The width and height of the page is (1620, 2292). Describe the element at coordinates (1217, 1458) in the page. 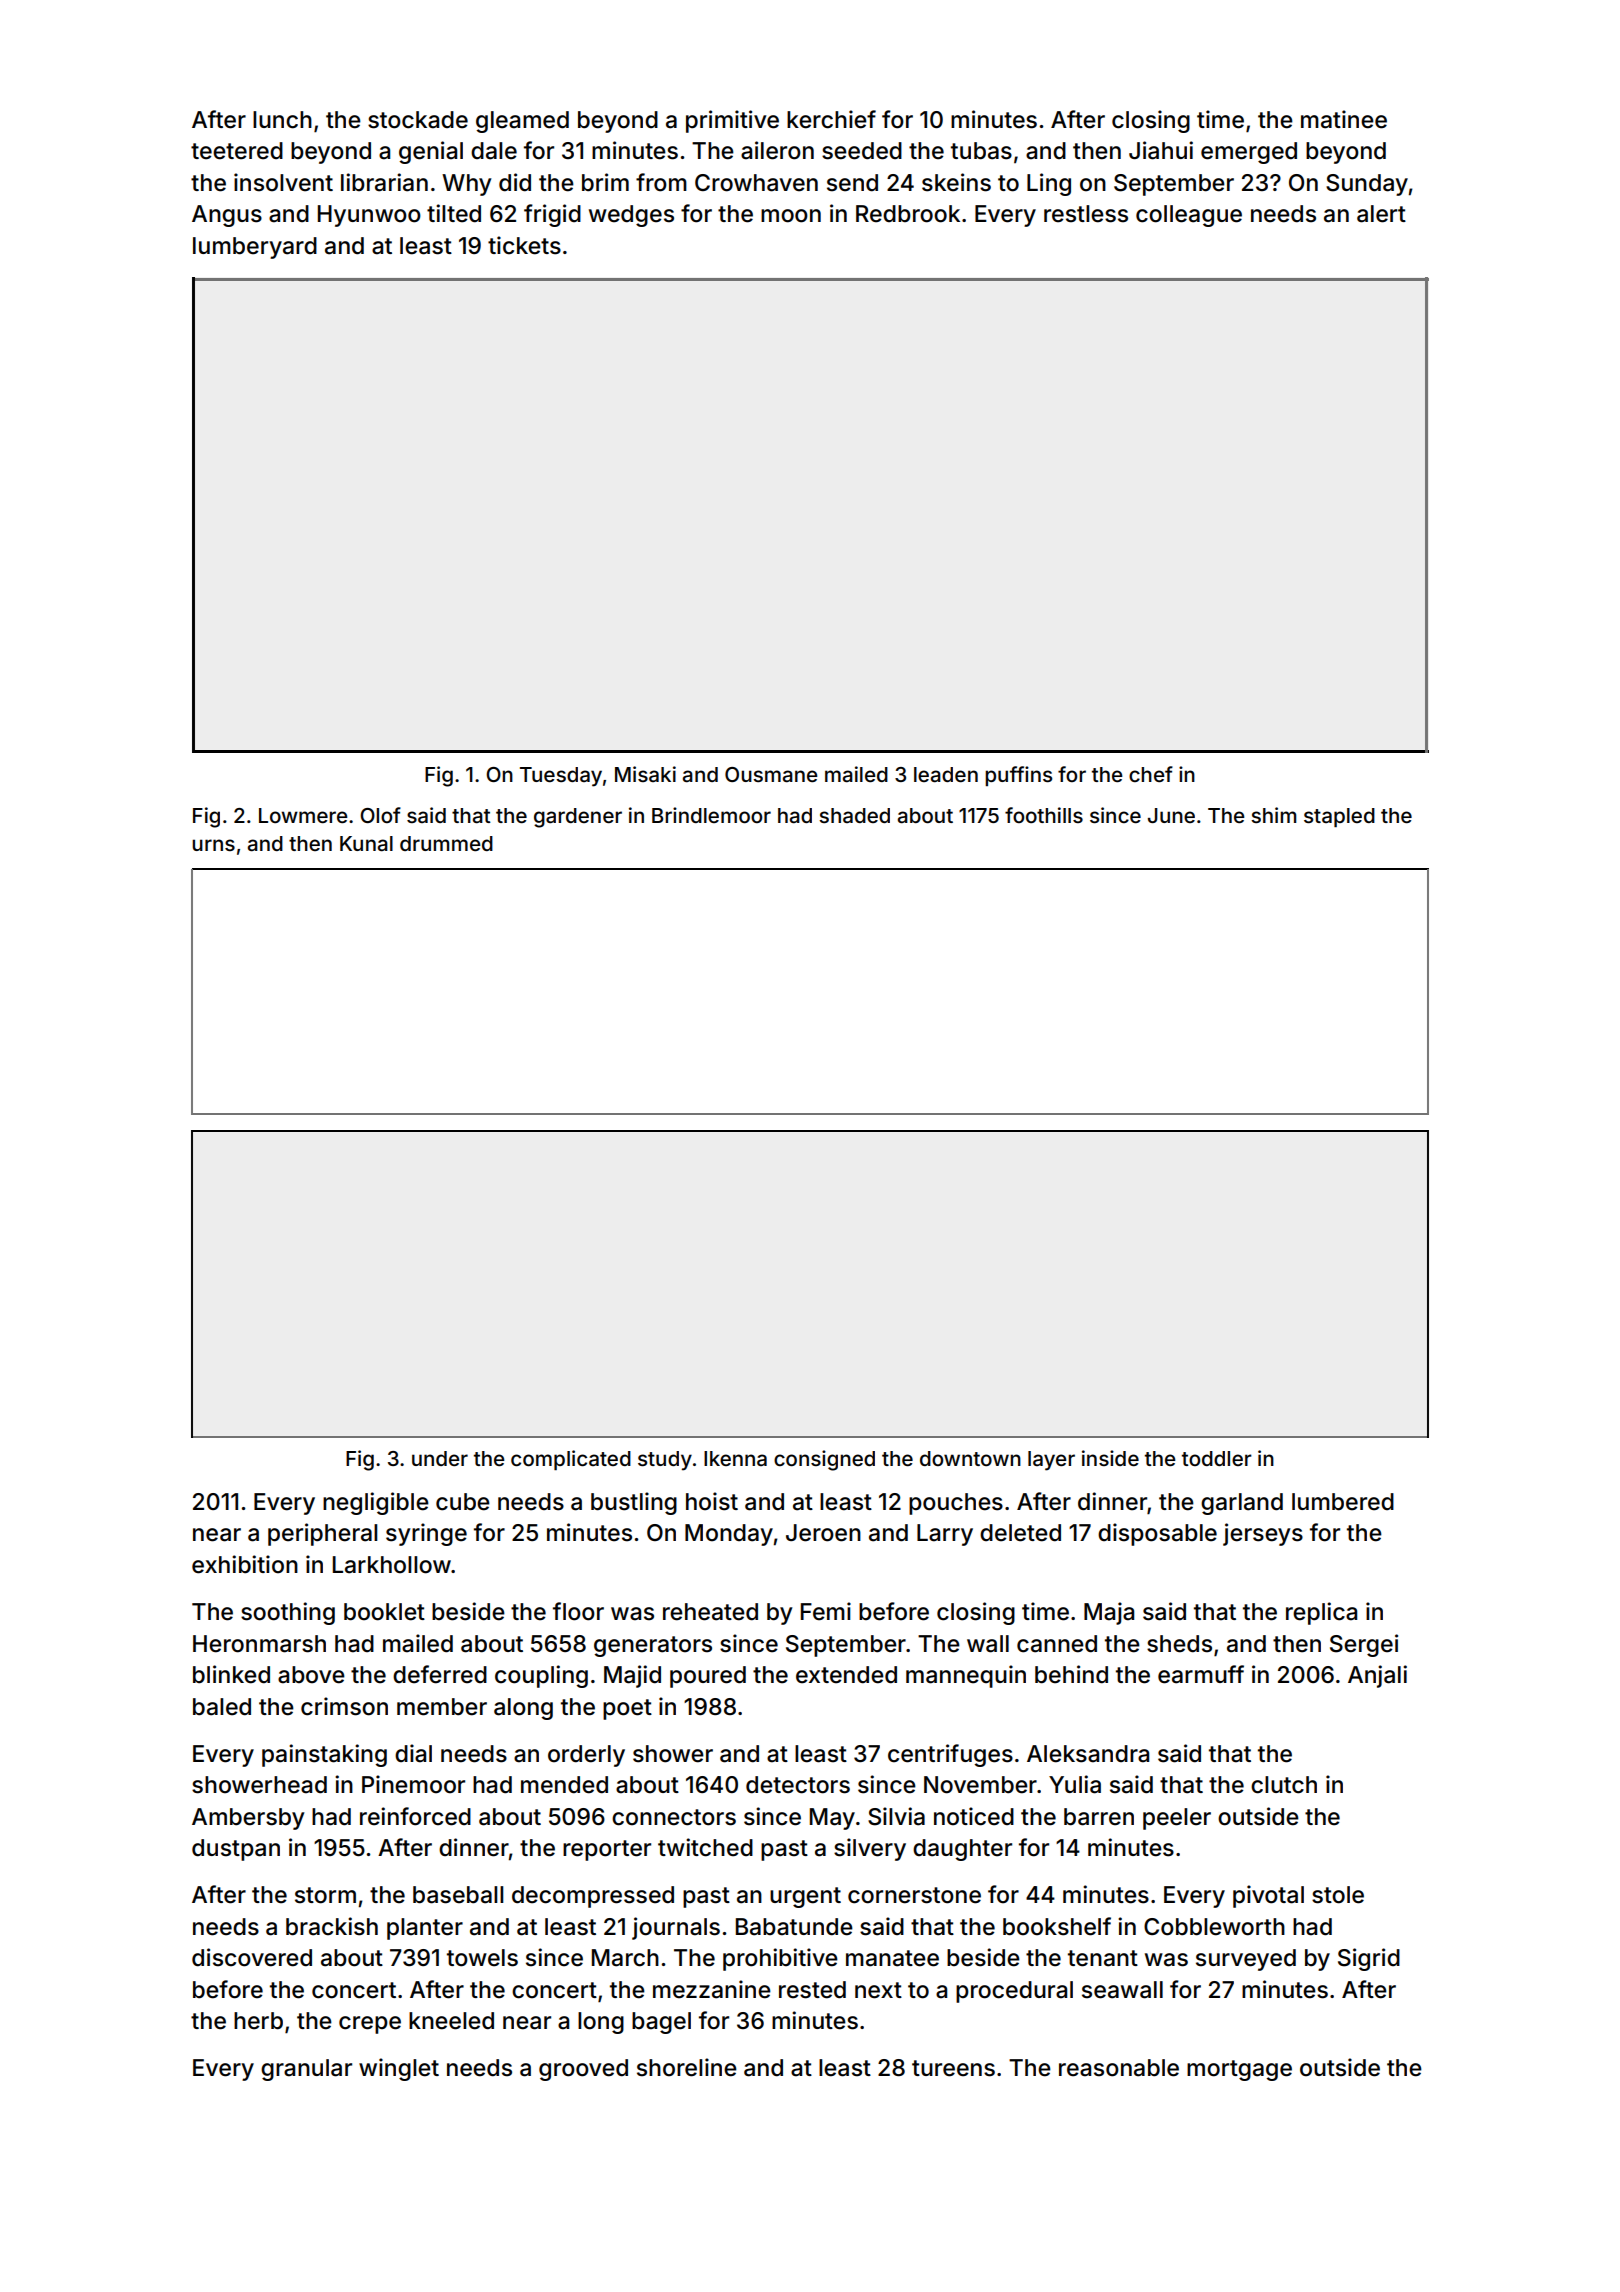

I see `toddler` at that location.
